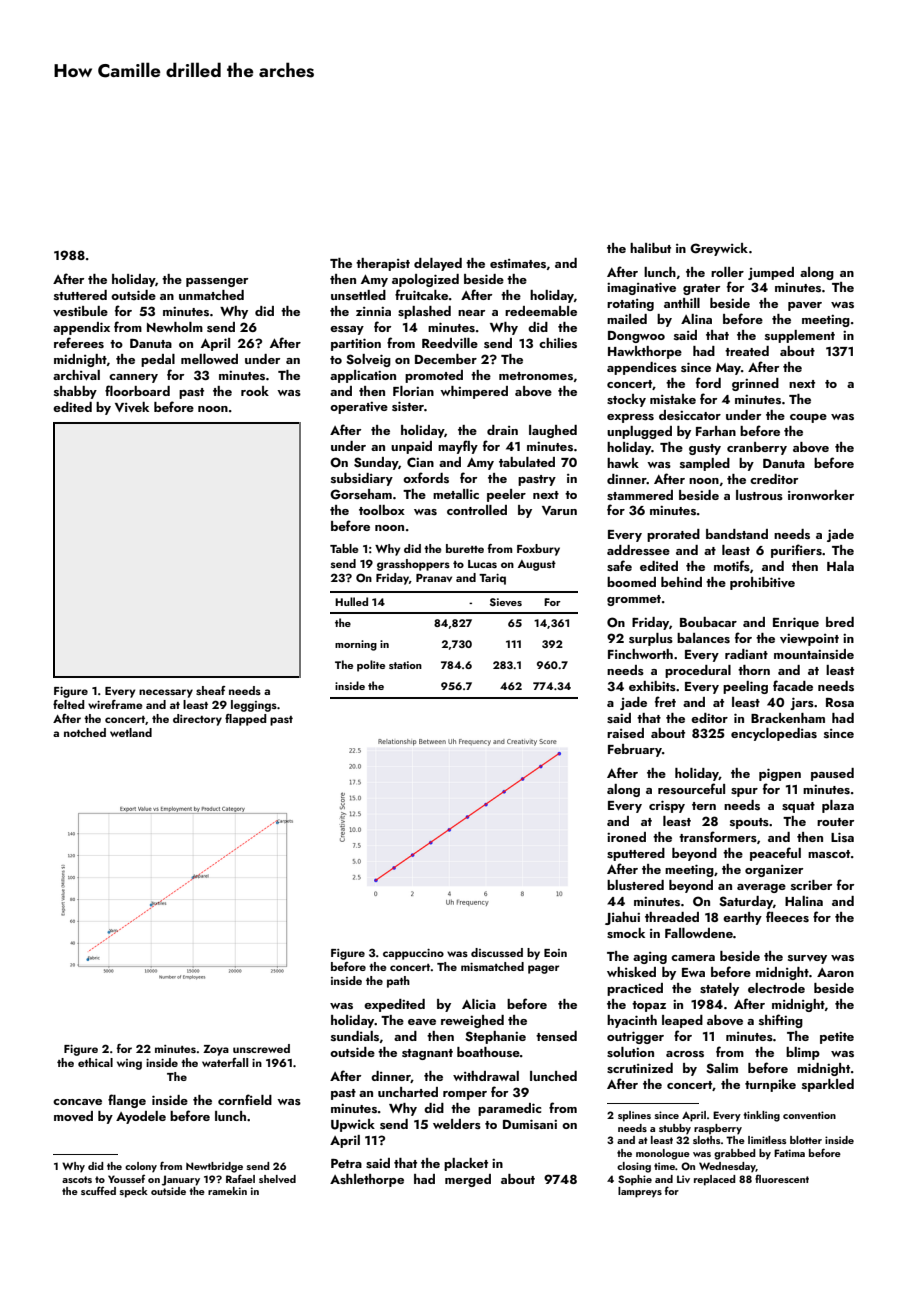 Image resolution: width=908 pixels, height=1316 pixels. Describe the element at coordinates (640, 495) in the screenshot. I see `stammered` at that location.
